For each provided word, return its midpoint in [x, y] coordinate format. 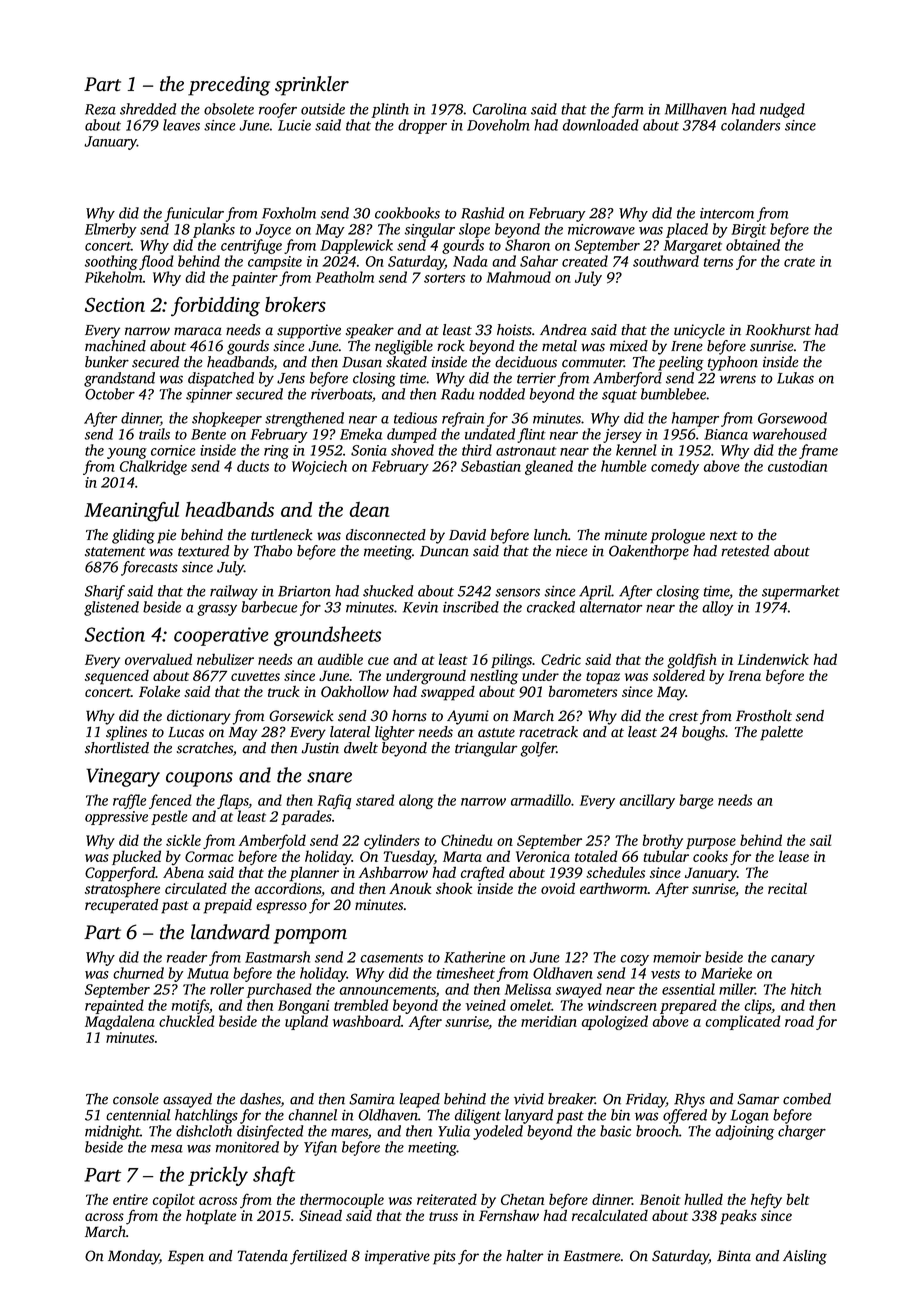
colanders [750, 125]
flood [156, 262]
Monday [133, 1257]
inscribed [471, 607]
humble [624, 466]
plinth [390, 110]
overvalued [158, 659]
